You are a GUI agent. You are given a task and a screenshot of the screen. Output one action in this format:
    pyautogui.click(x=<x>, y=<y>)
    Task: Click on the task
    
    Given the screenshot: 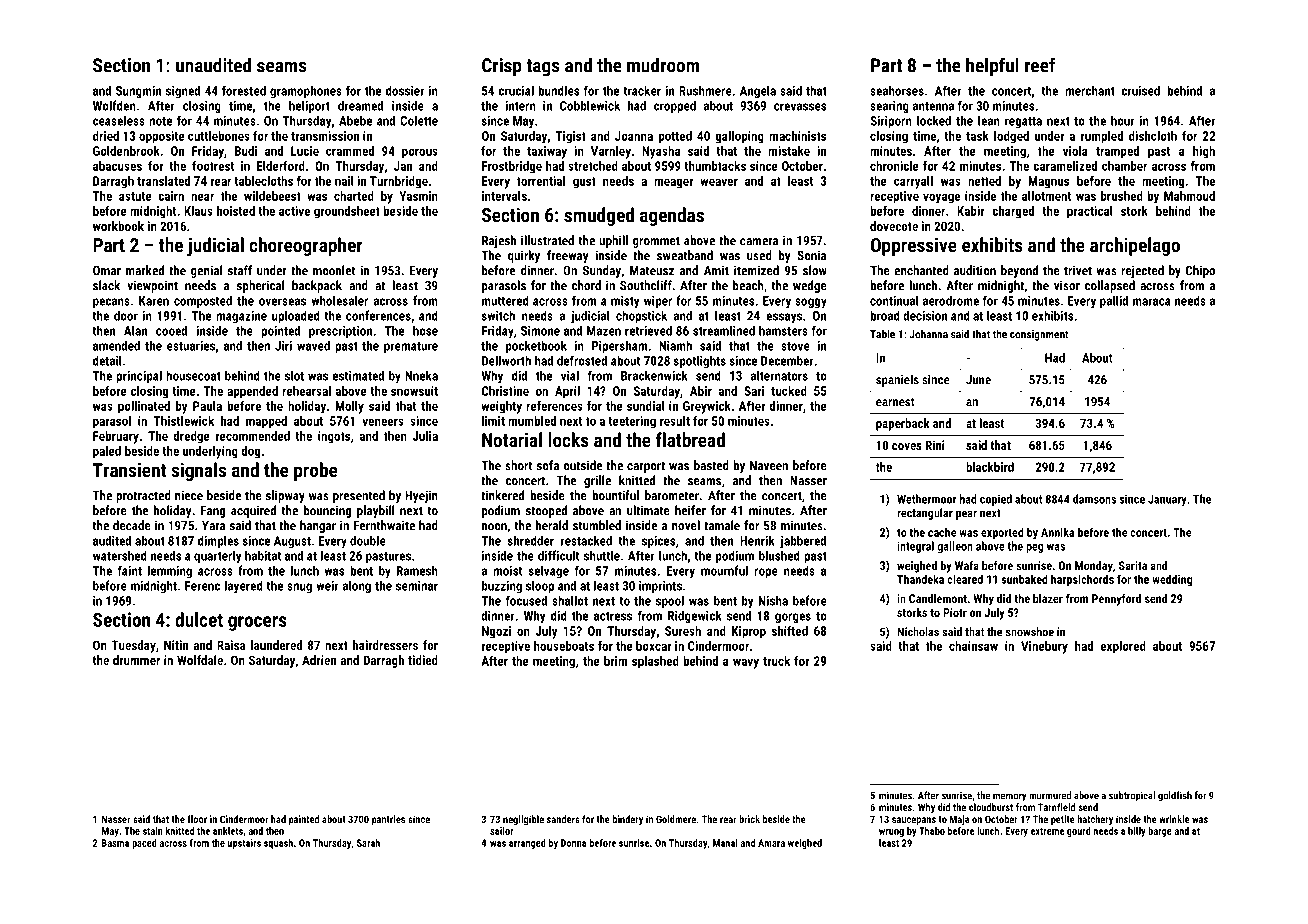 What is the action you would take?
    pyautogui.click(x=977, y=136)
